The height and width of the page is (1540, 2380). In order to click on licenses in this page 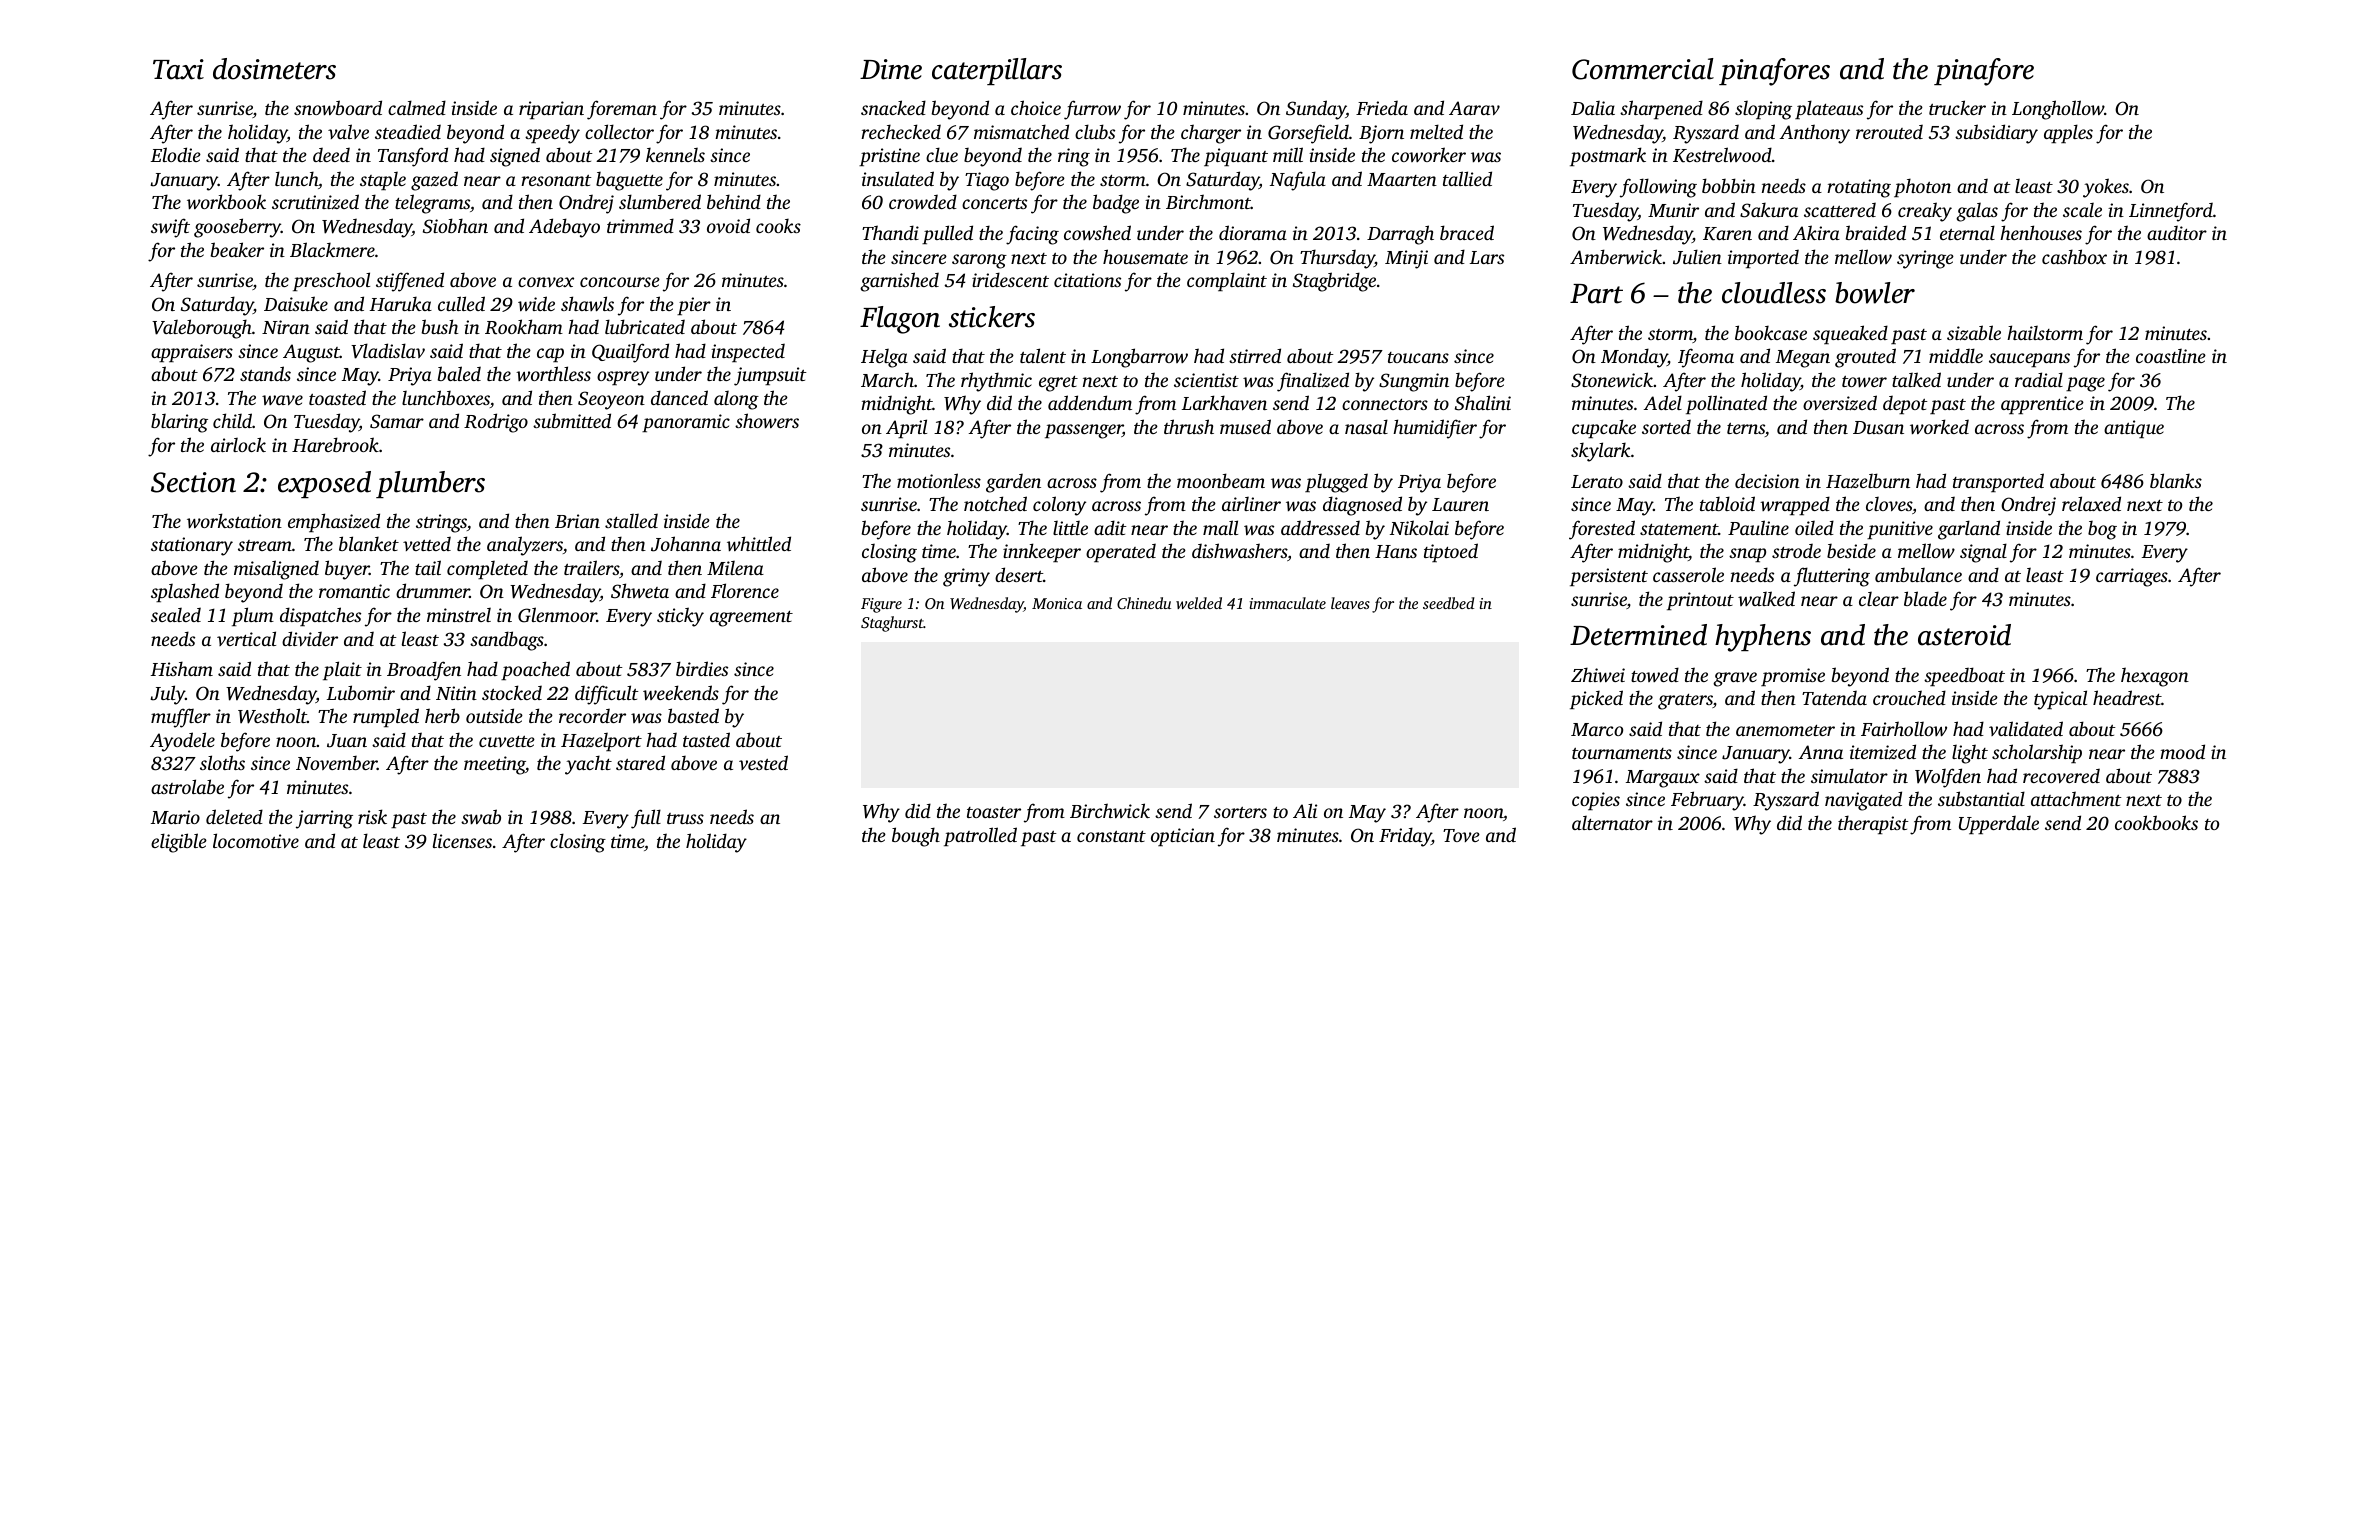, I will do `click(462, 840)`.
